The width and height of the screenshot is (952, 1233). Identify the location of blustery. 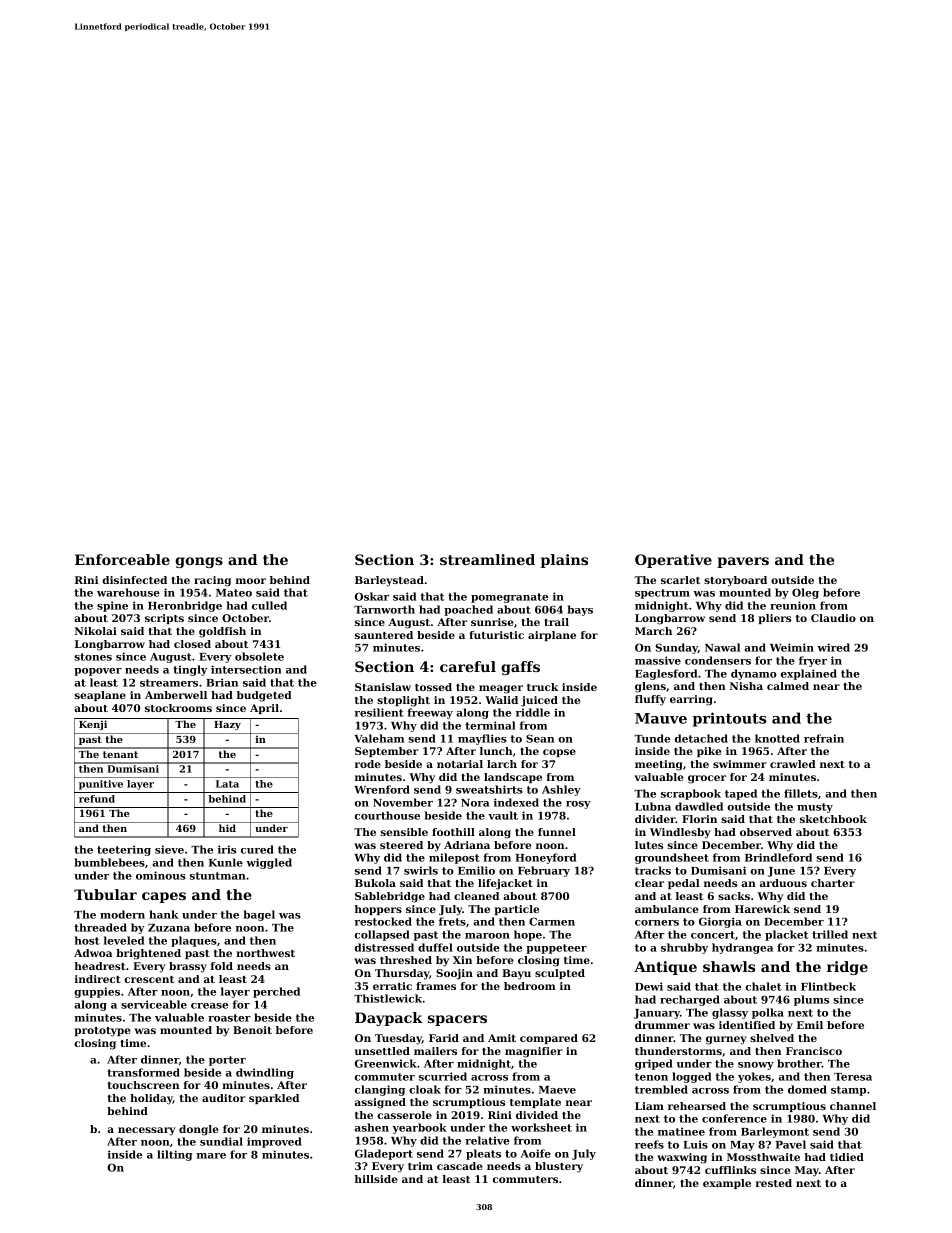
(559, 1167).
